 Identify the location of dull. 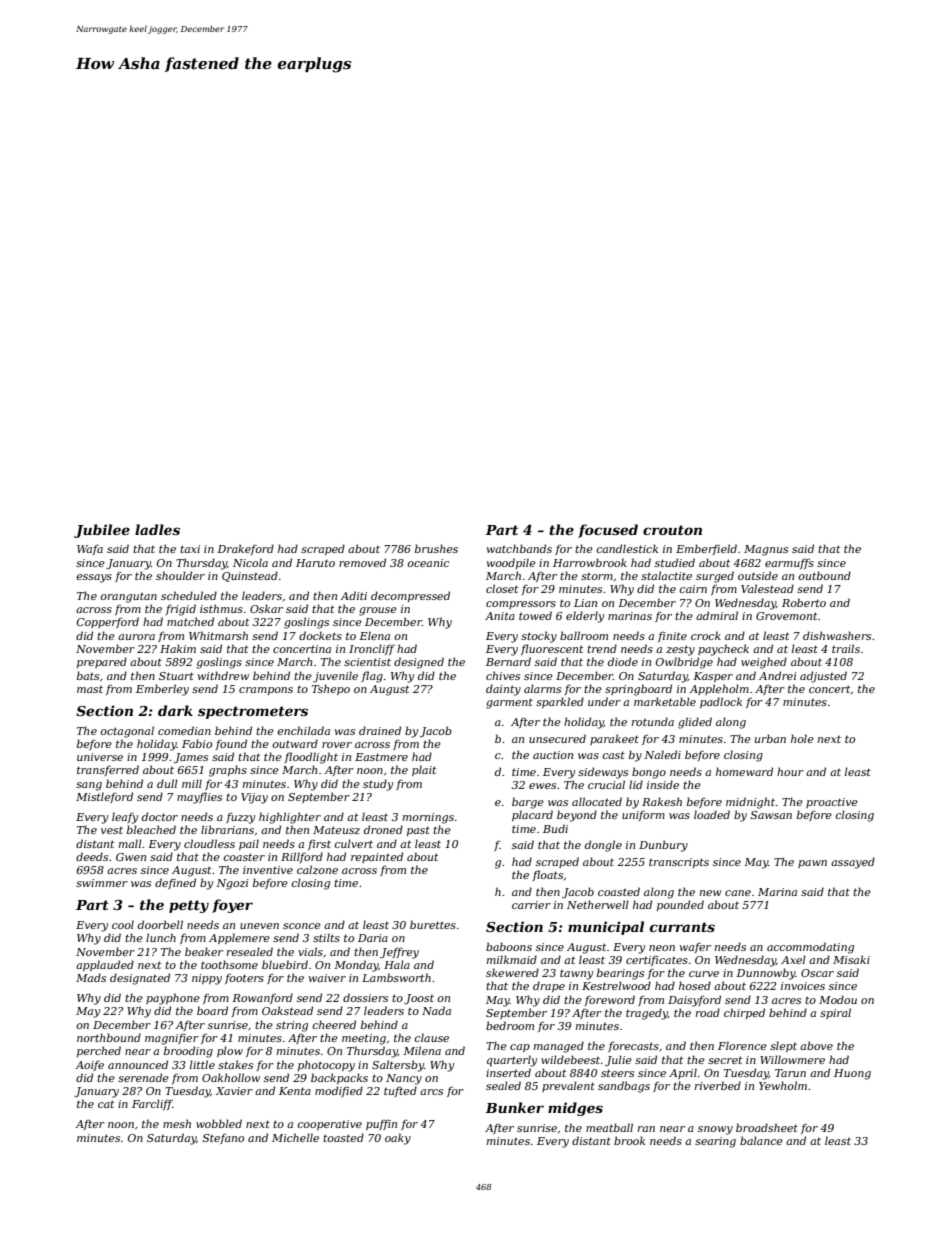
(167, 783).
